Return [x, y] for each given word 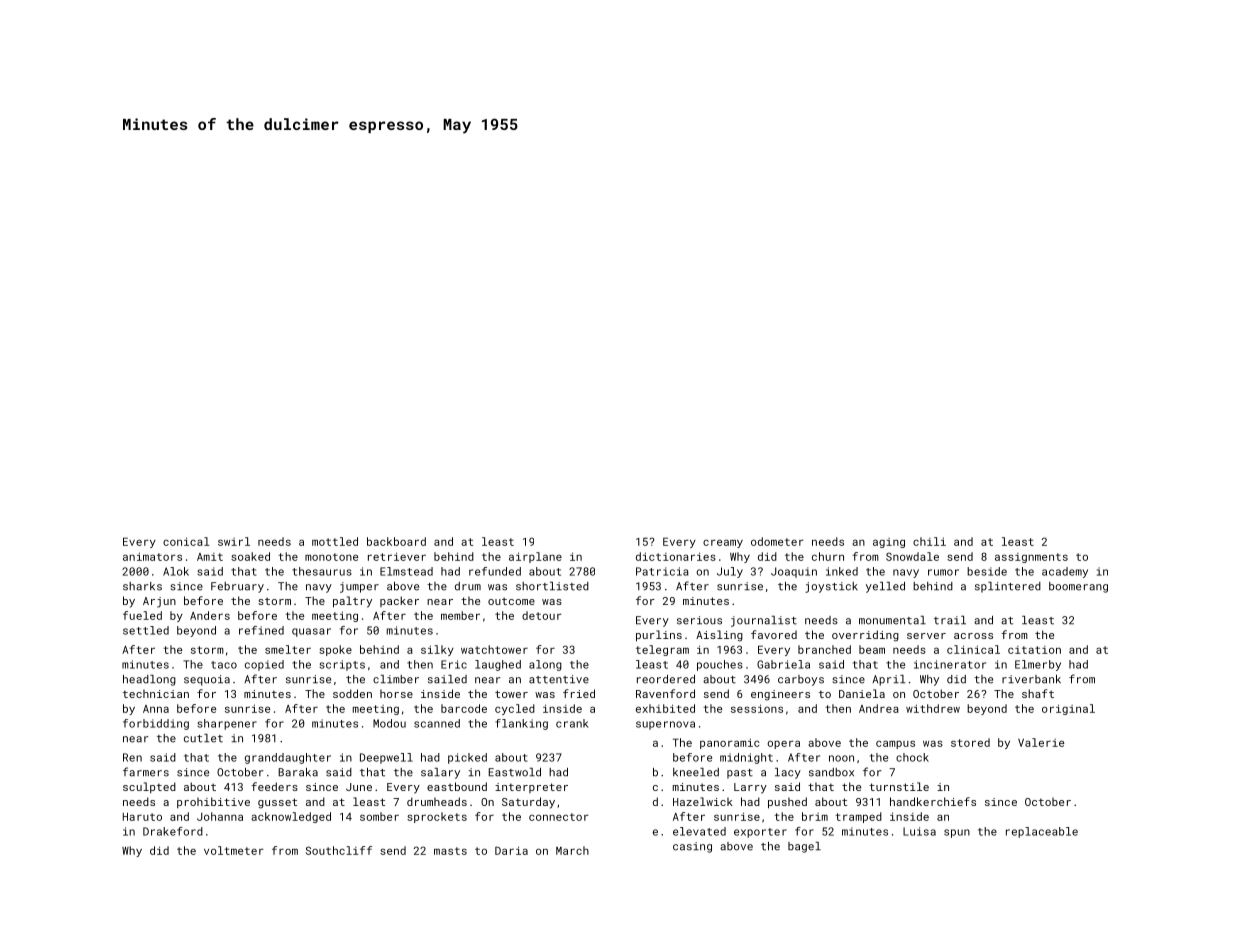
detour [542, 615]
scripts [342, 665]
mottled [335, 541]
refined [261, 630]
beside [987, 571]
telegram [662, 650]
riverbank [1031, 679]
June [359, 787]
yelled [885, 587]
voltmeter [234, 850]
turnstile [899, 786]
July [730, 572]
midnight [746, 758]
